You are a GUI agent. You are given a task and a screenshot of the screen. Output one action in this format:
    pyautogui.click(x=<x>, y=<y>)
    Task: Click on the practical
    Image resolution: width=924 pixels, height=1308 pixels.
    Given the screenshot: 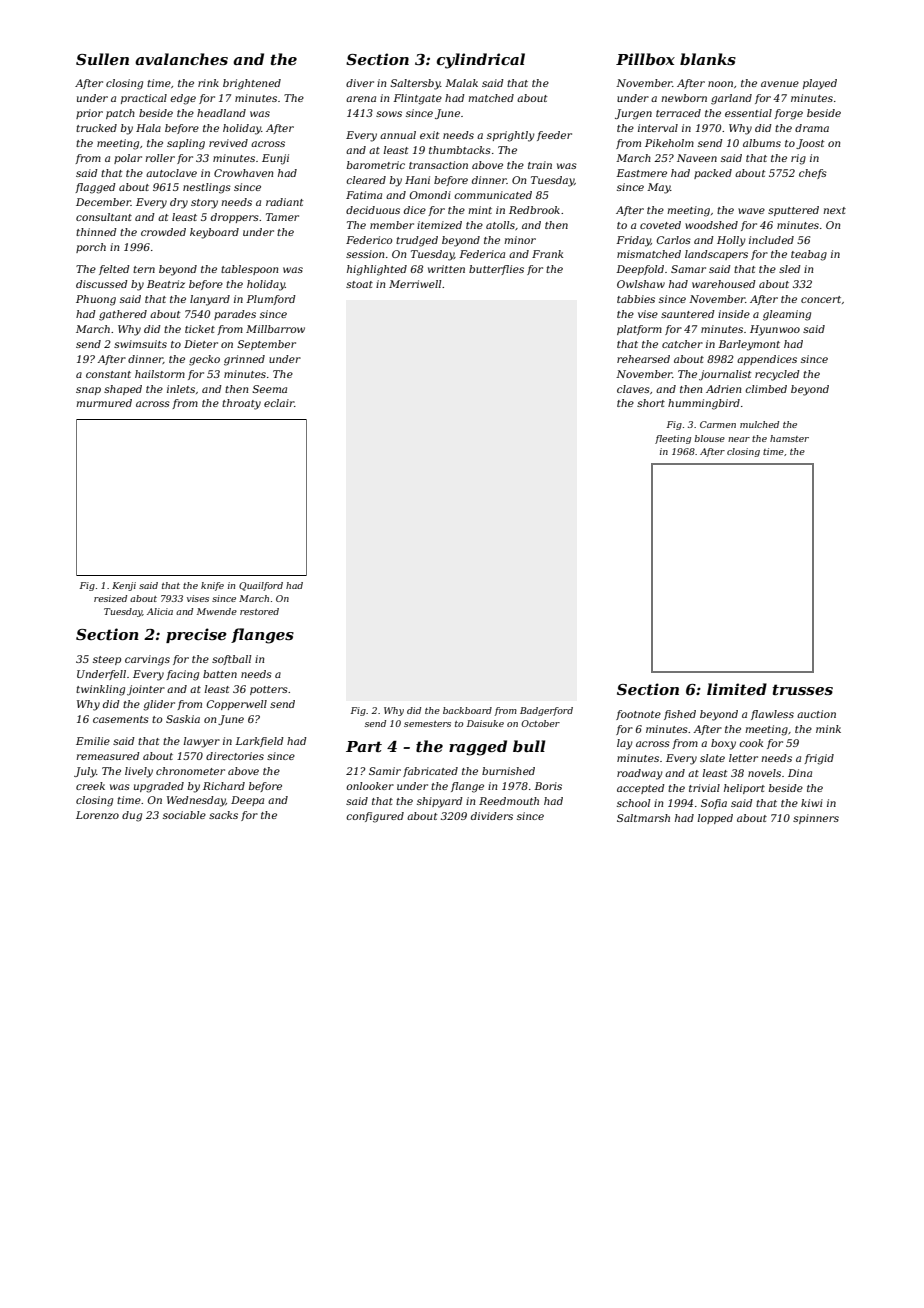 What is the action you would take?
    pyautogui.click(x=144, y=99)
